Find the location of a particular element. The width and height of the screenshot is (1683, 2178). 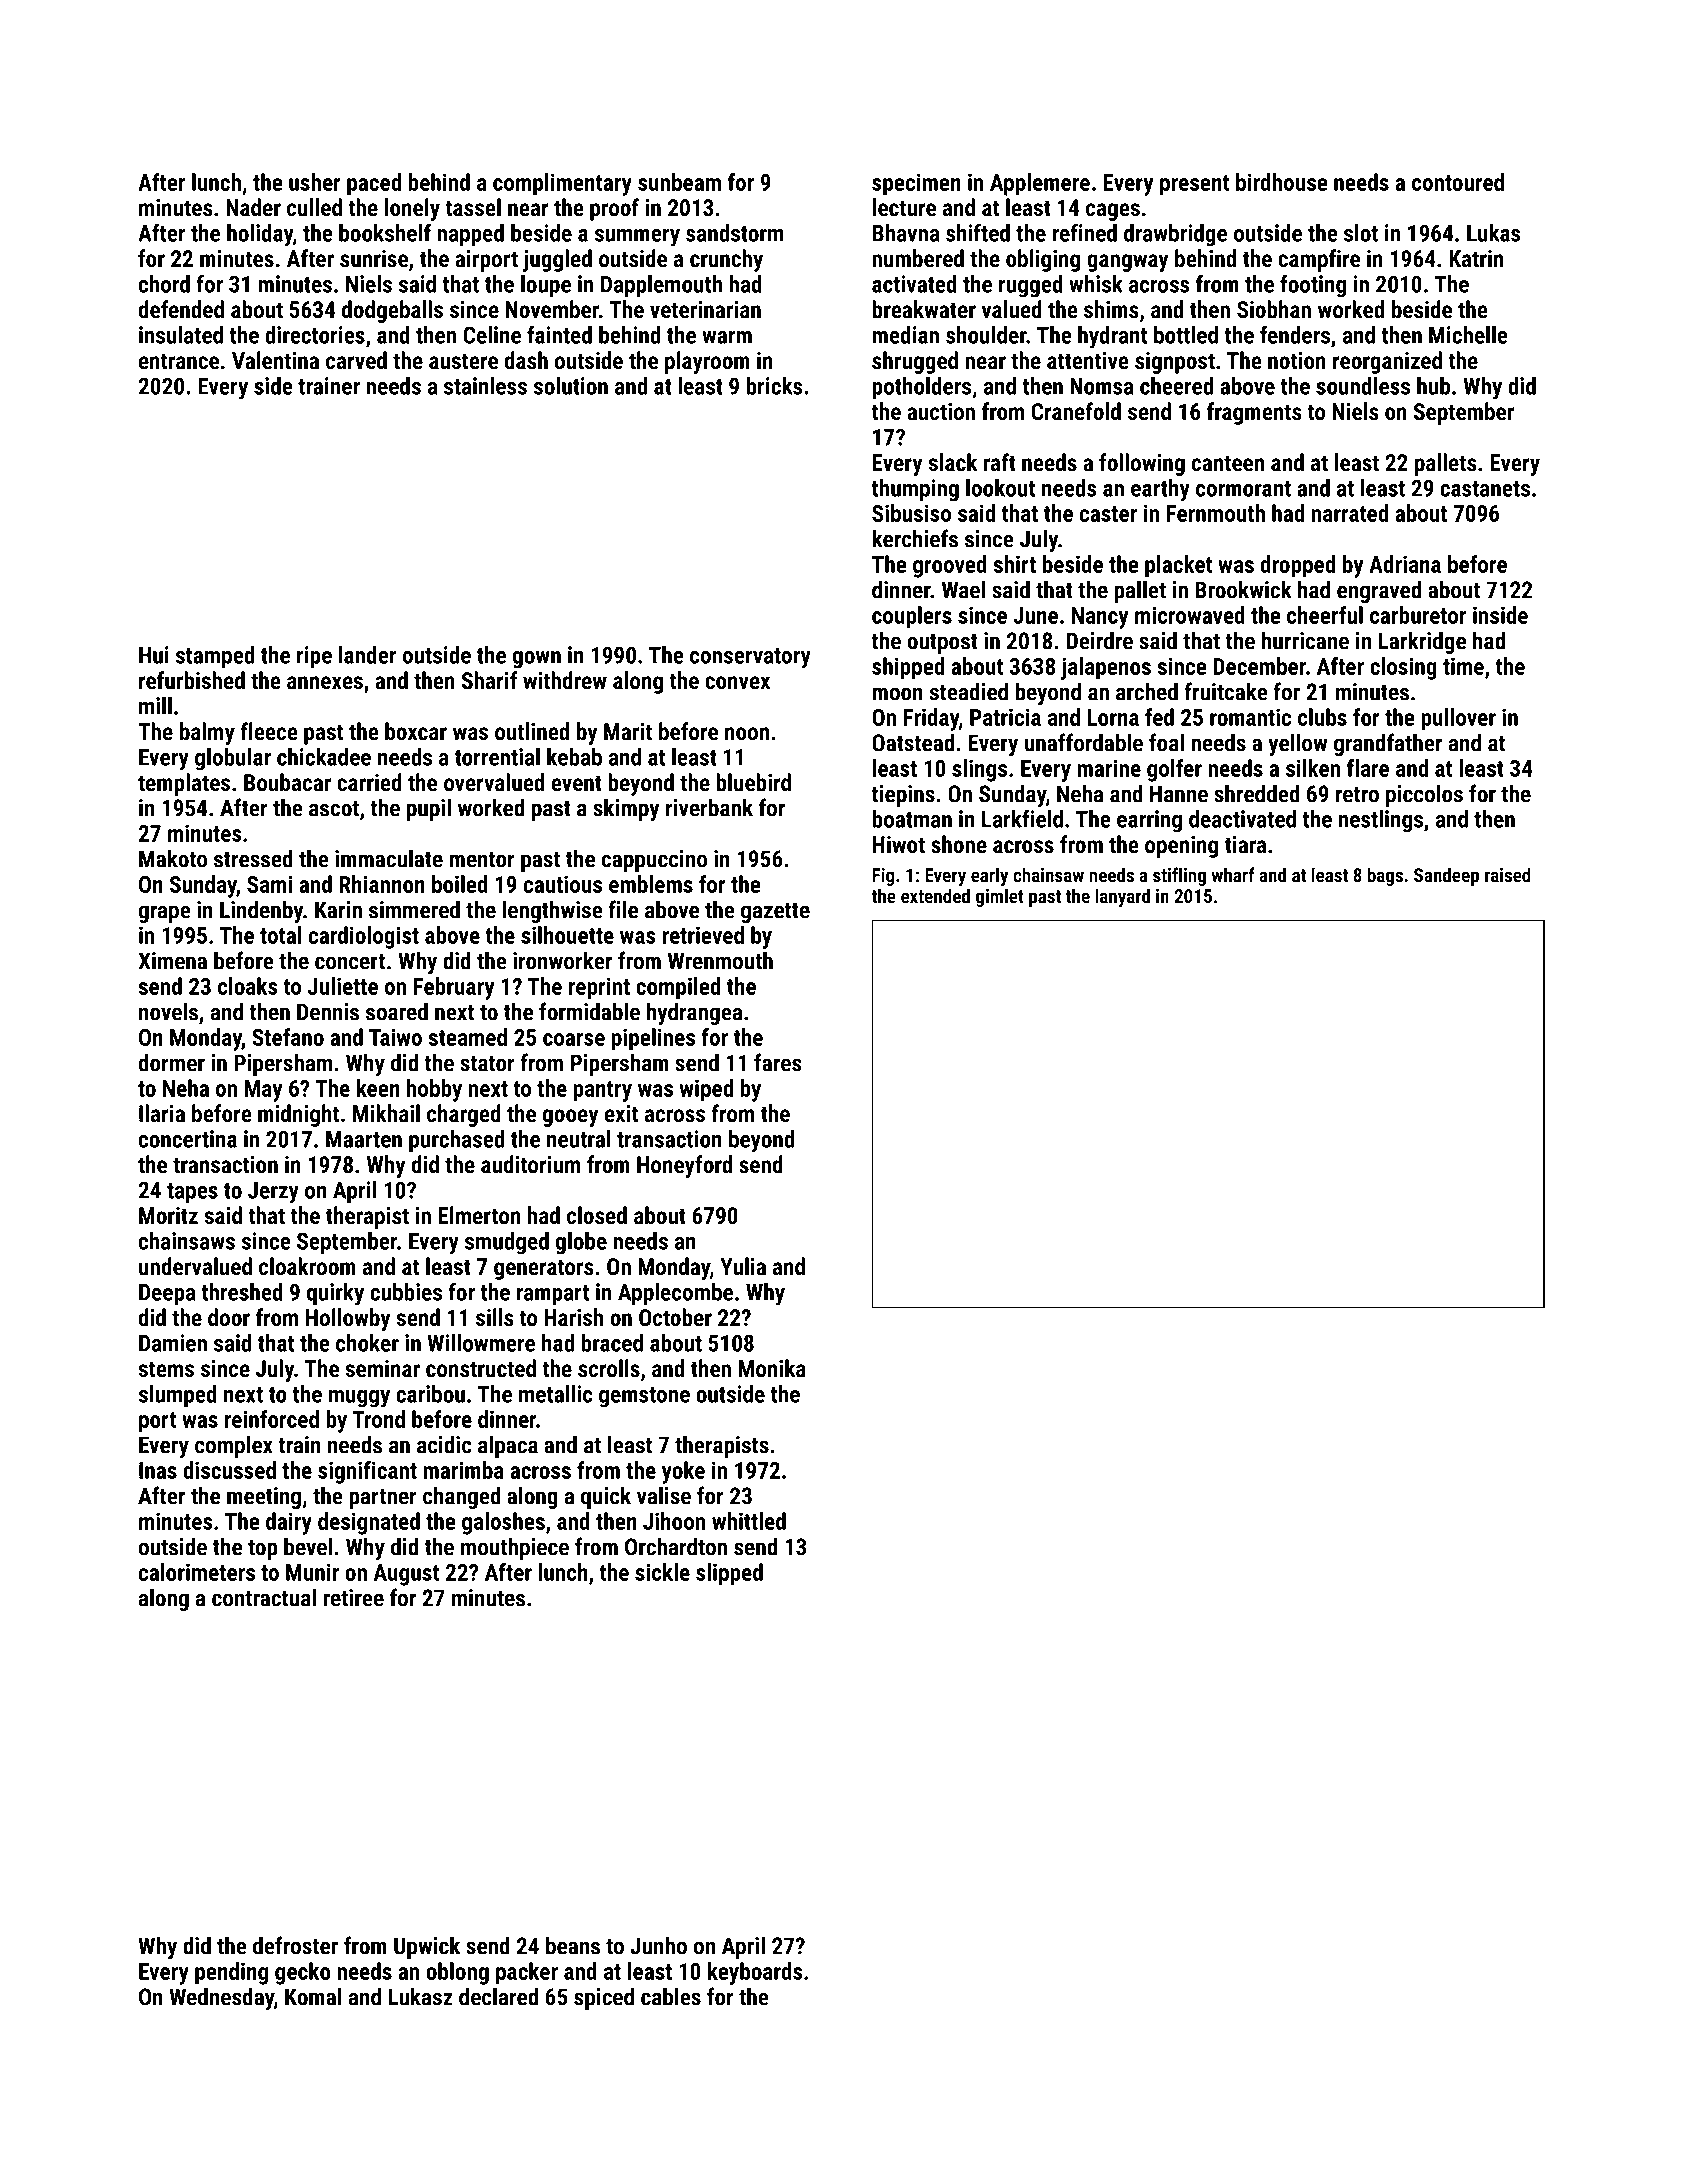

contractual is located at coordinates (264, 1597).
